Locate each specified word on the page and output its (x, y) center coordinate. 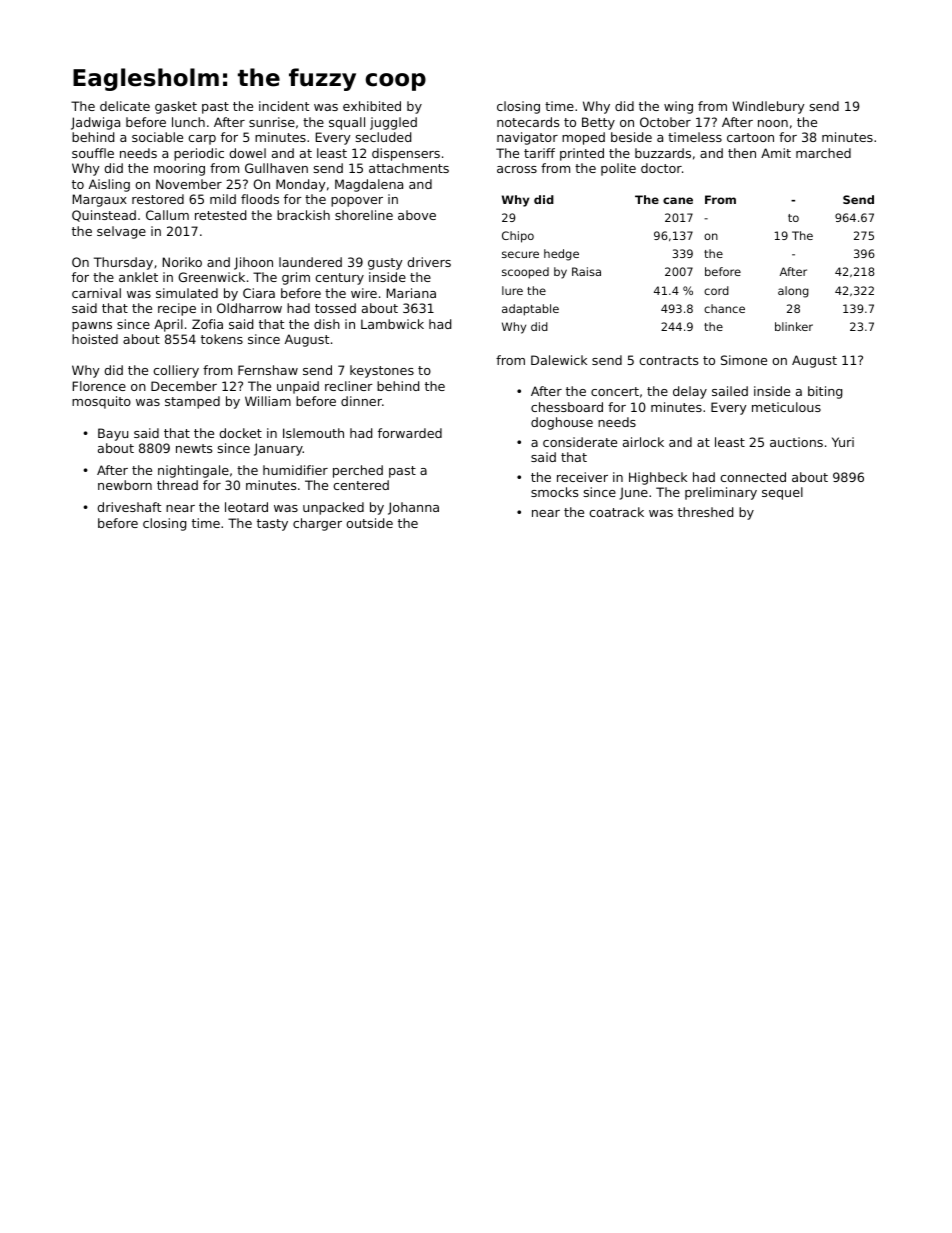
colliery (176, 371)
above (417, 215)
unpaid (298, 387)
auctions (796, 442)
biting (825, 392)
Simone (744, 360)
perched (358, 471)
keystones (382, 371)
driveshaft (129, 507)
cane (678, 200)
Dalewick (559, 360)
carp (202, 140)
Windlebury (768, 107)
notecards (528, 122)
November (189, 184)
